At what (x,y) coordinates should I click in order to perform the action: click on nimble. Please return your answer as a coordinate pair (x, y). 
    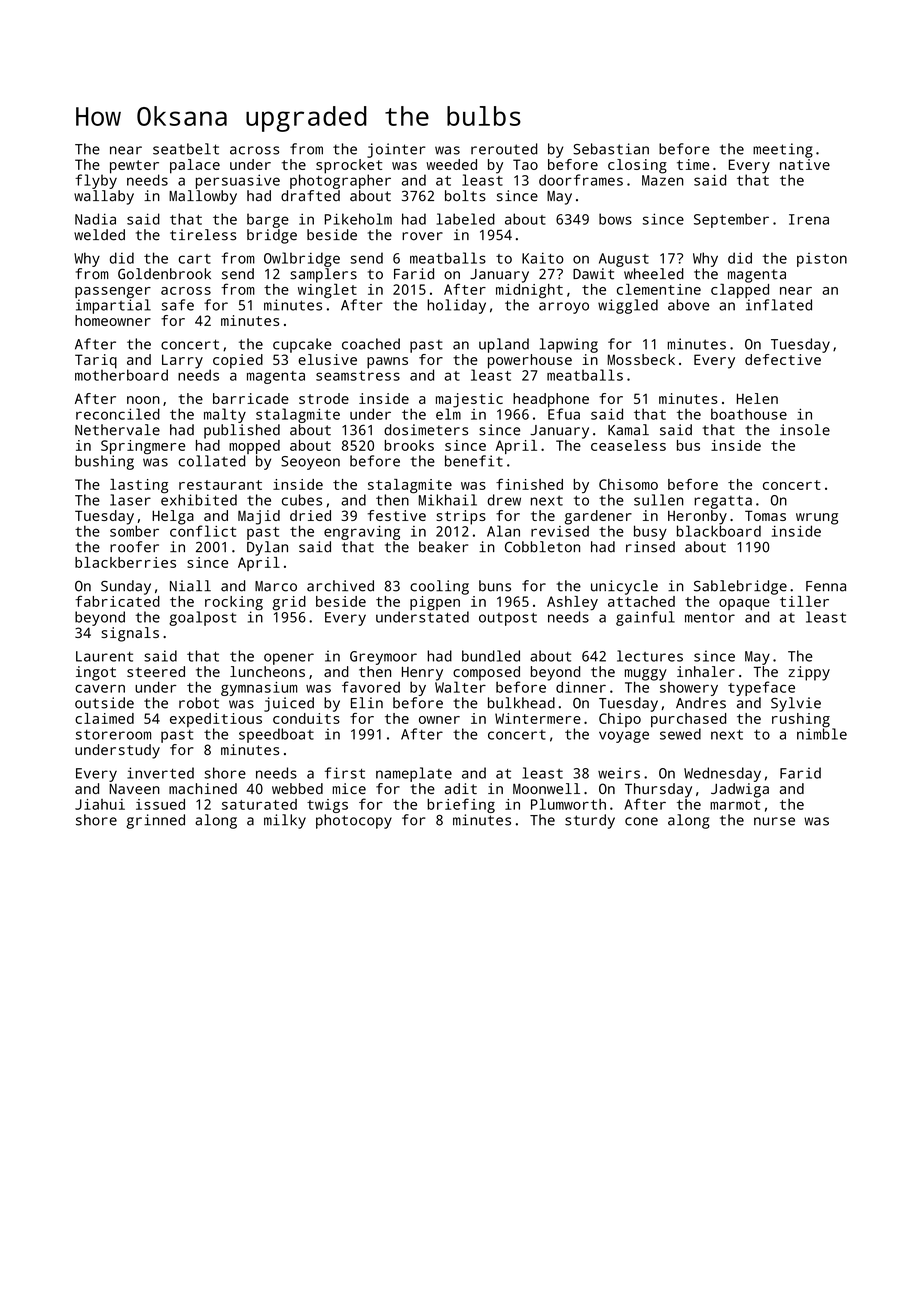
    Looking at the image, I should click on (822, 734).
